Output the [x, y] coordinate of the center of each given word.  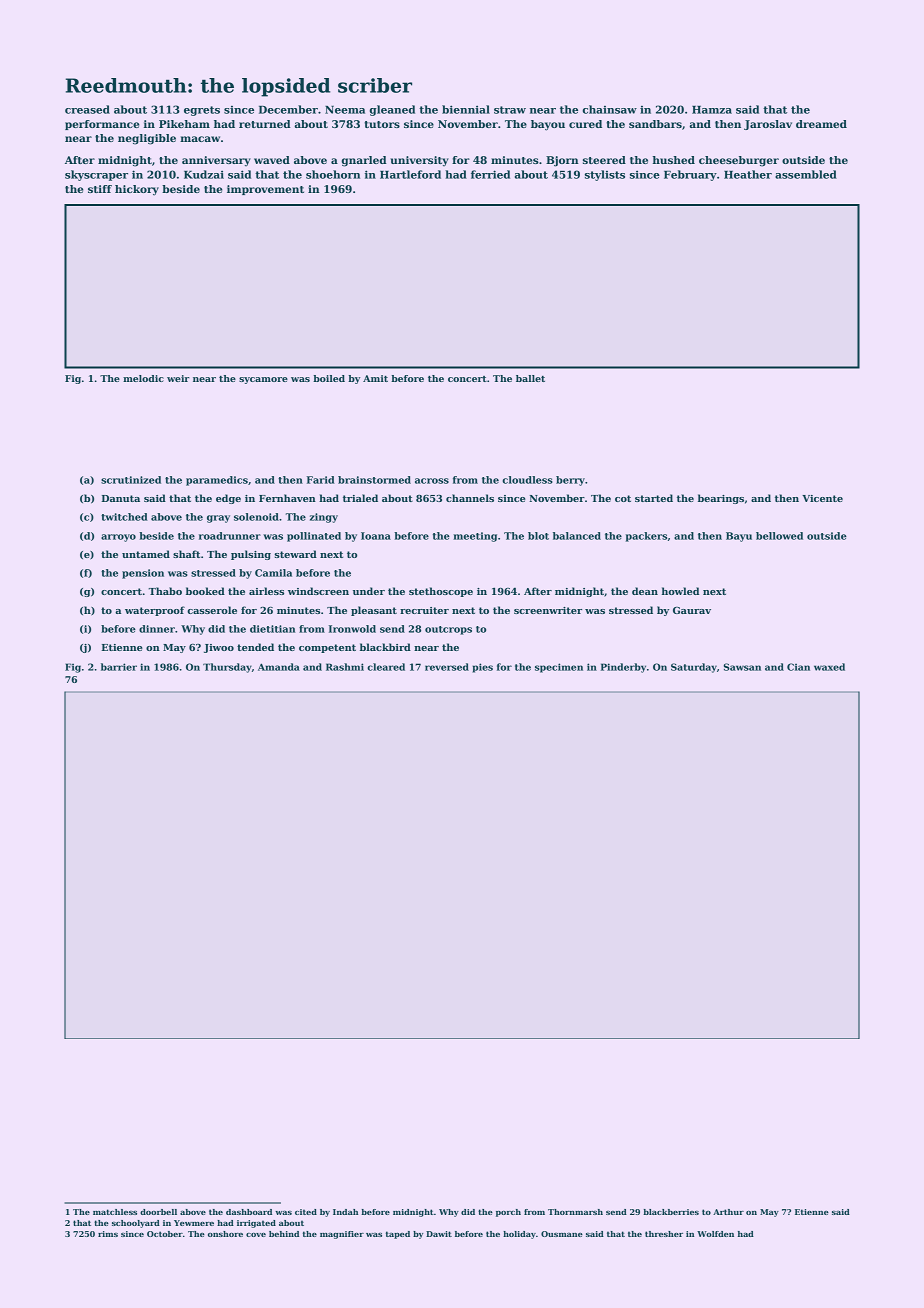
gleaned [392, 110]
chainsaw [610, 109]
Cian [798, 667]
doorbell [158, 1212]
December [288, 109]
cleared [386, 667]
